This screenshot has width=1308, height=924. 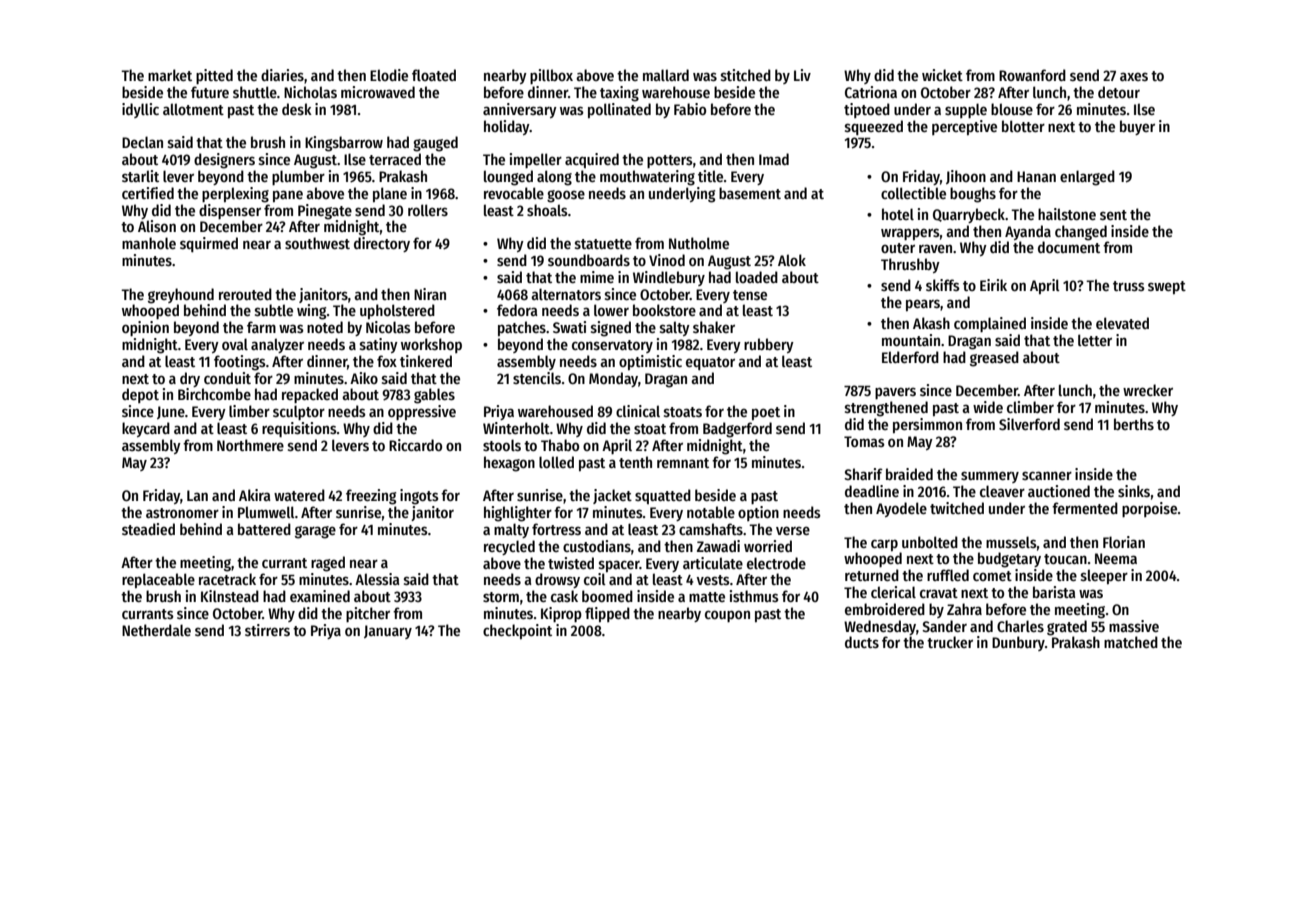 I want to click on Birchcombe, so click(x=214, y=394).
